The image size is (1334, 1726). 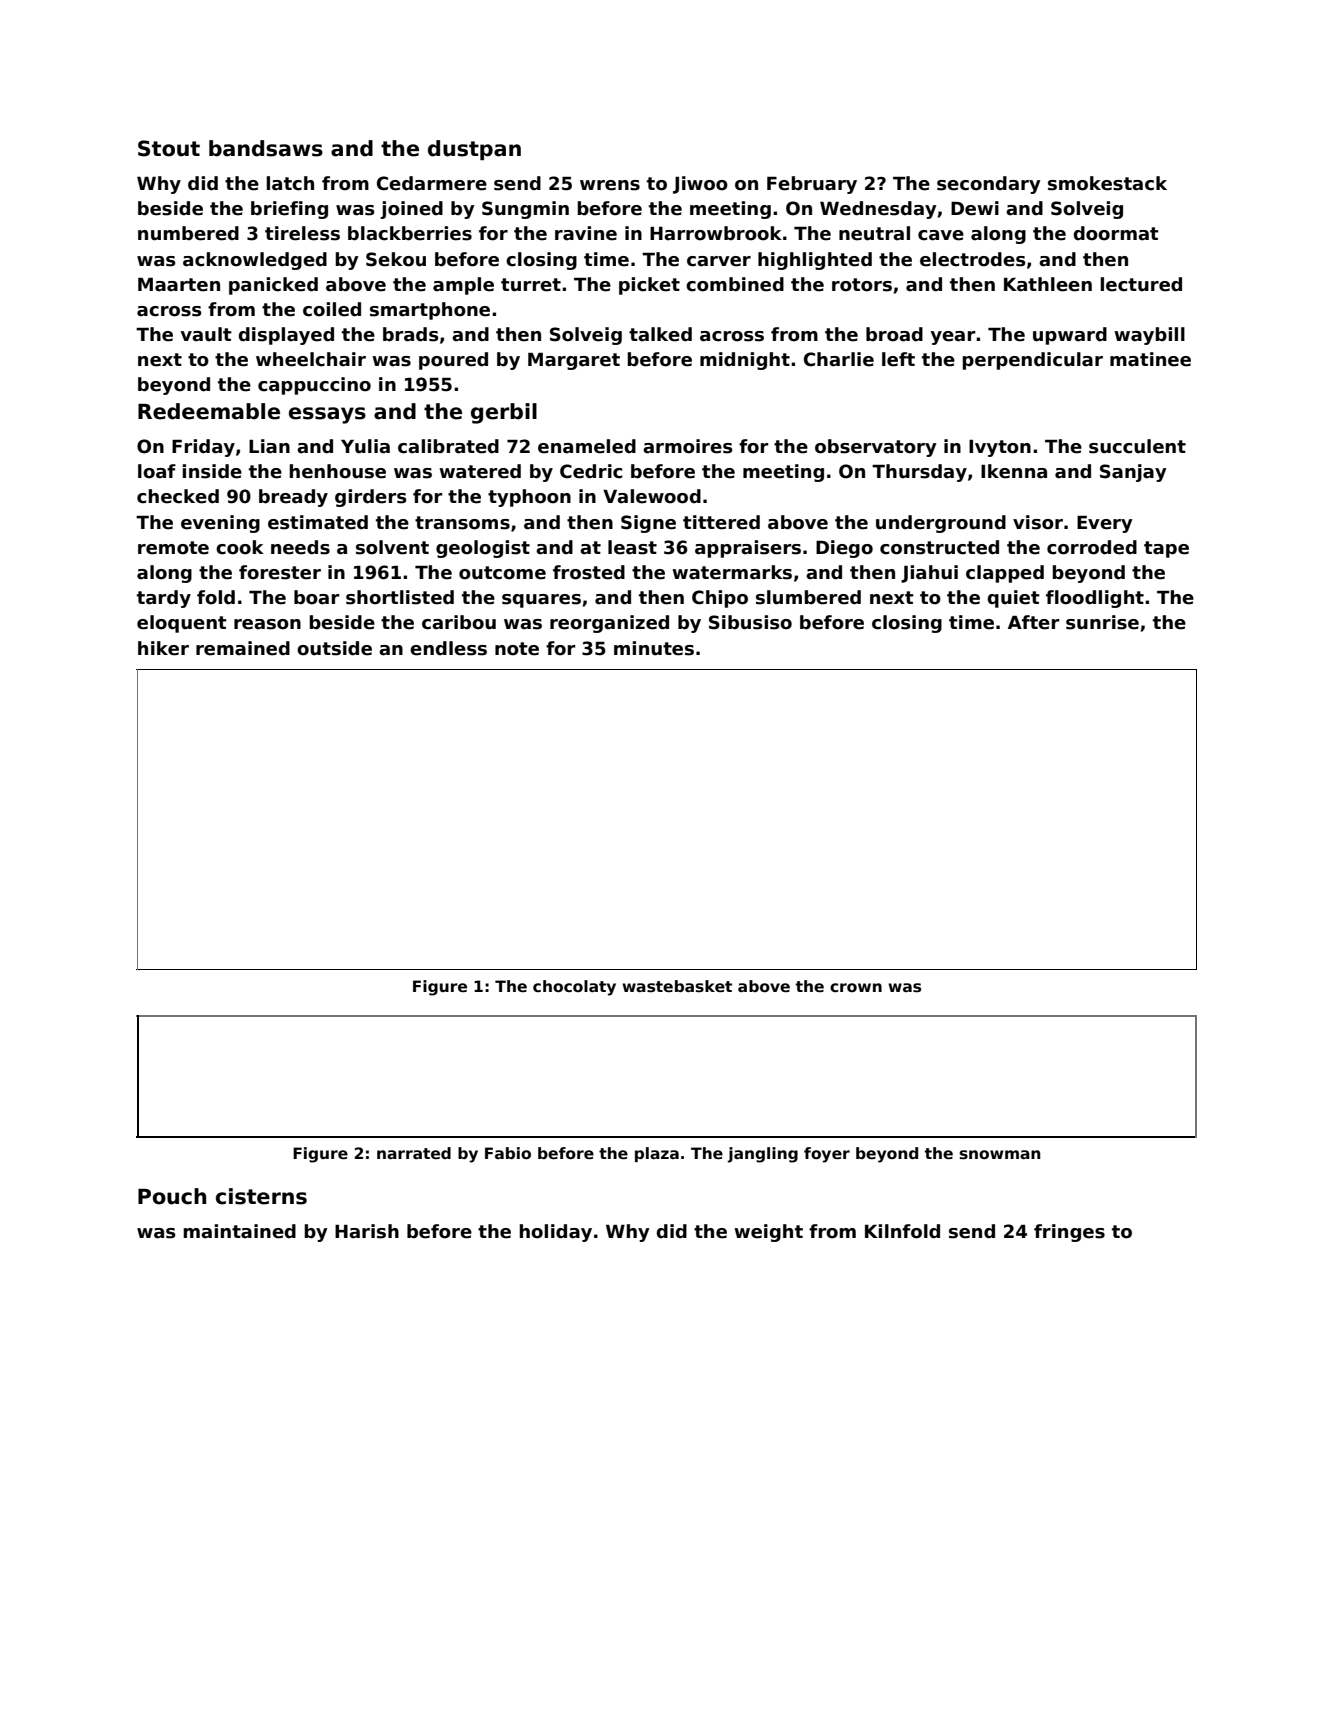 What do you see at coordinates (721, 522) in the screenshot?
I see `tittered` at bounding box center [721, 522].
